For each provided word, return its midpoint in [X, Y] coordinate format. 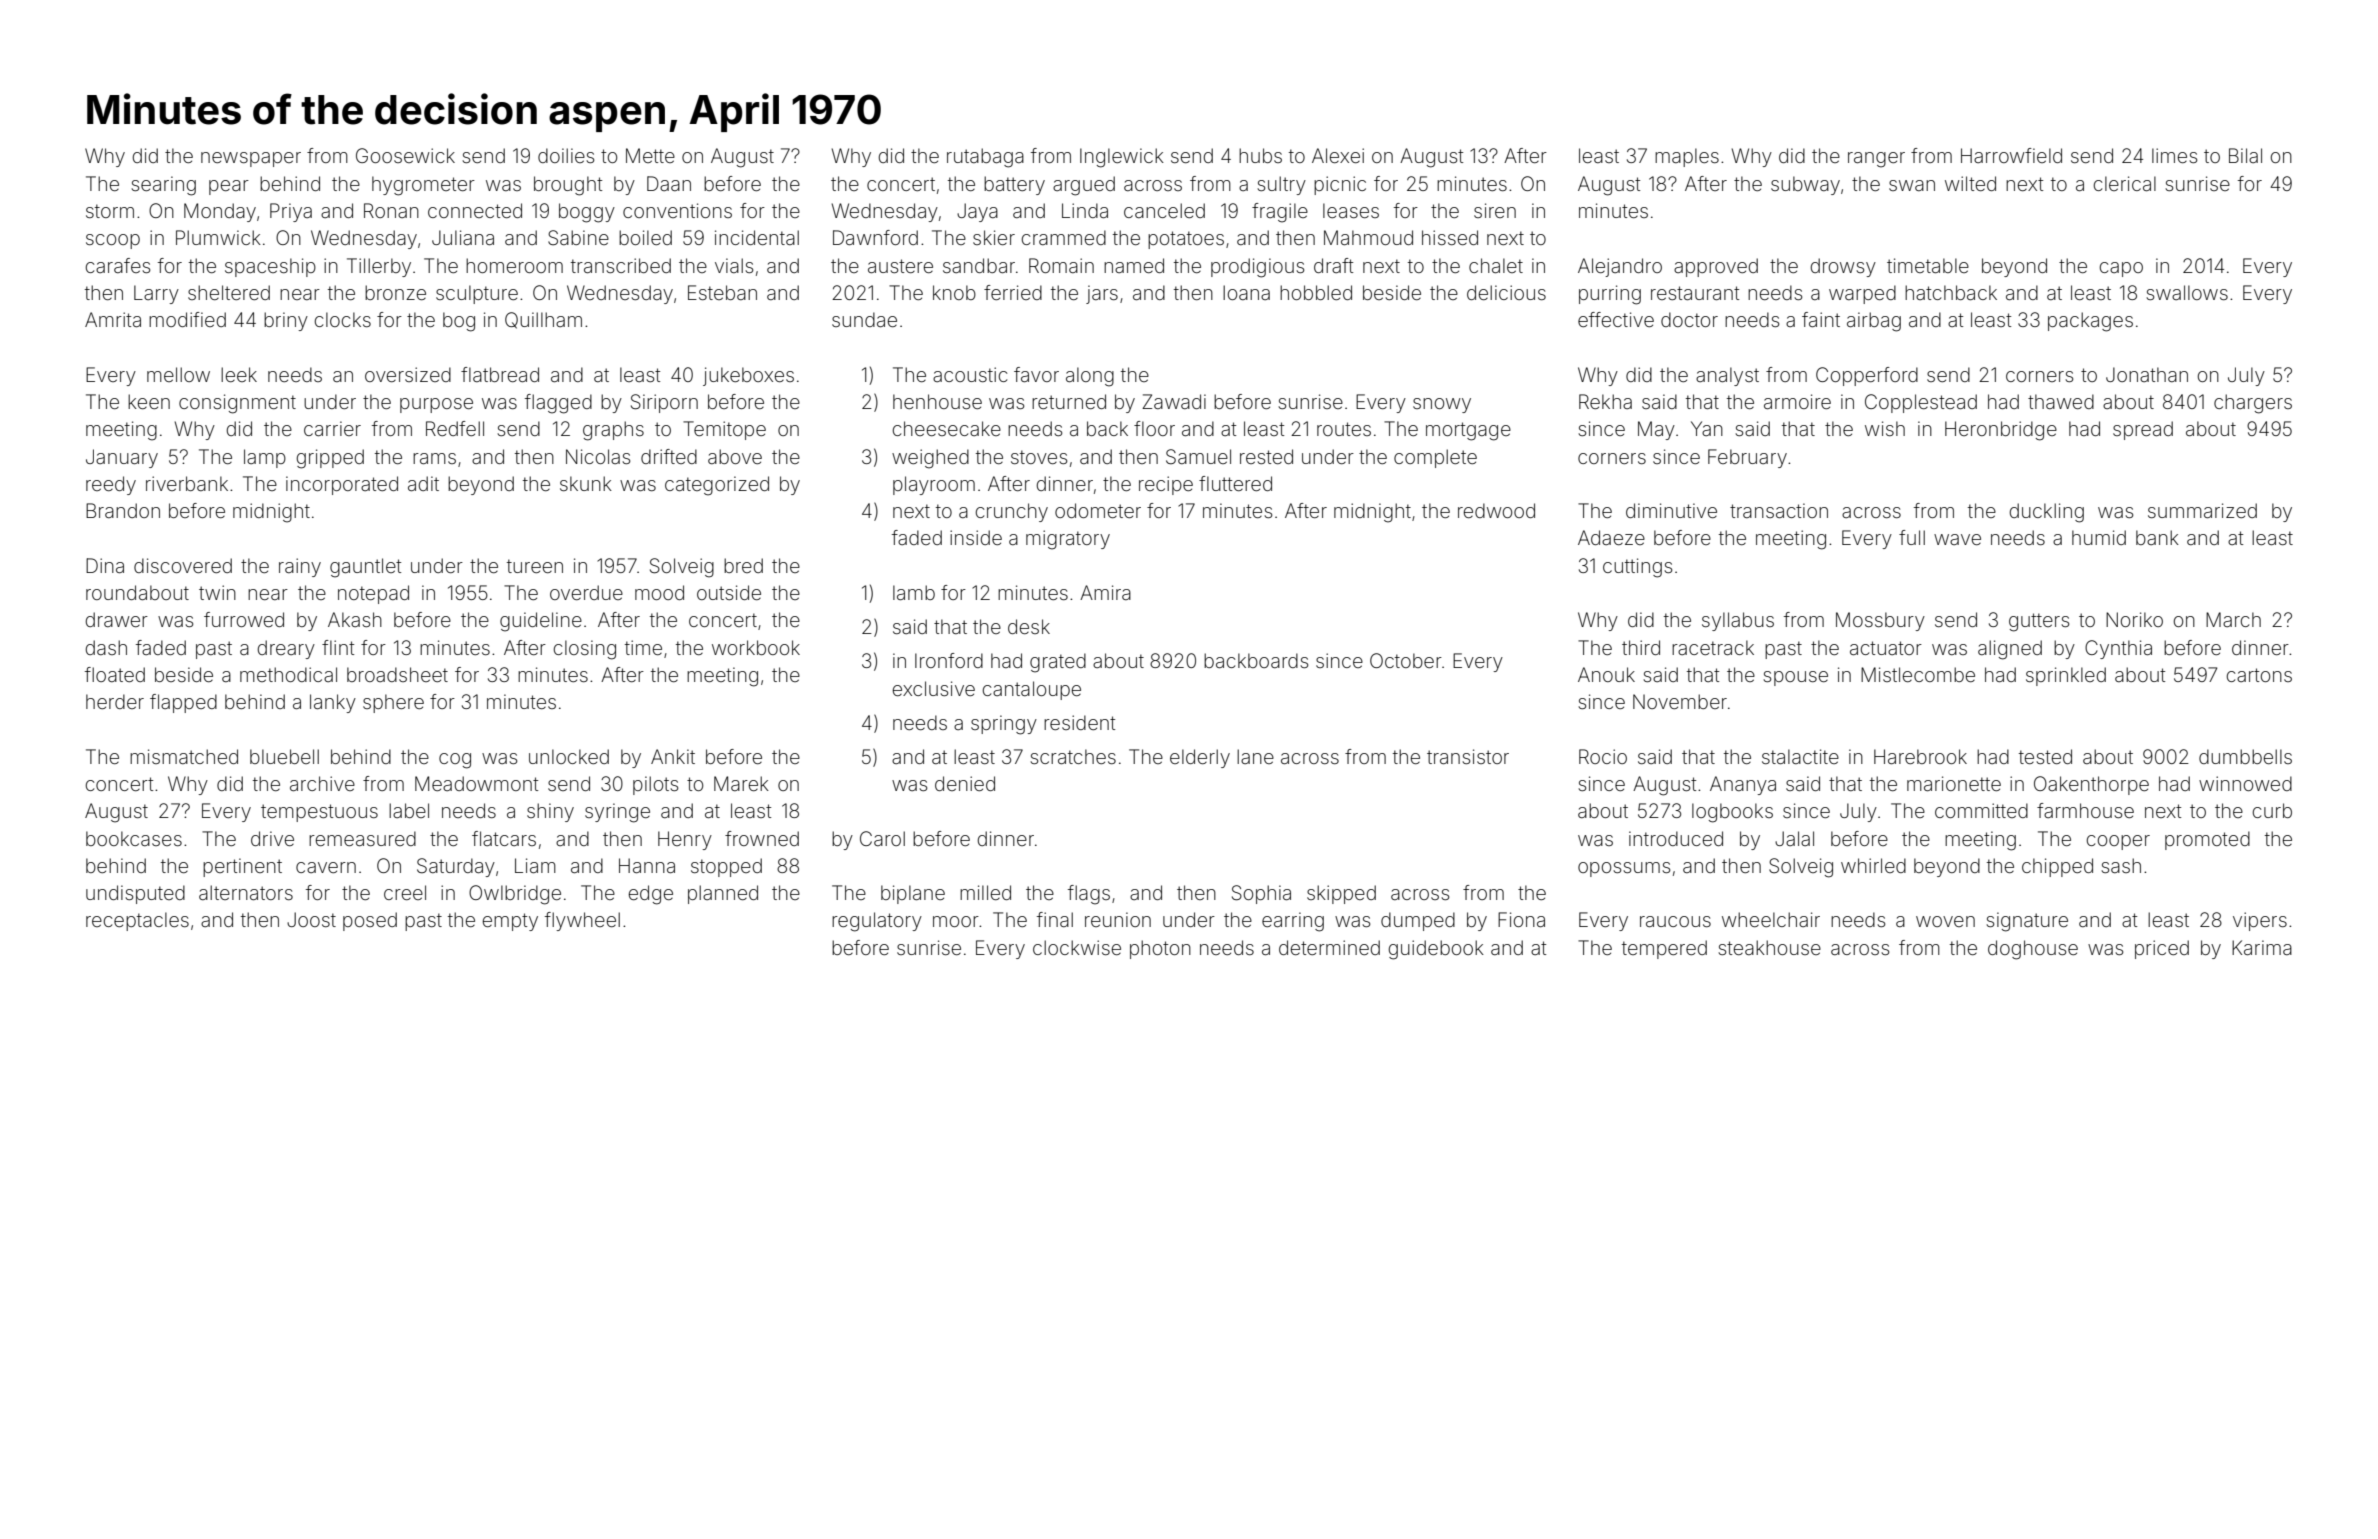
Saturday [456, 867]
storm [110, 211]
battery [1014, 185]
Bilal [2245, 155]
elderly [1200, 758]
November [1680, 701]
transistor [1468, 756]
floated [115, 674]
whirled [1873, 865]
